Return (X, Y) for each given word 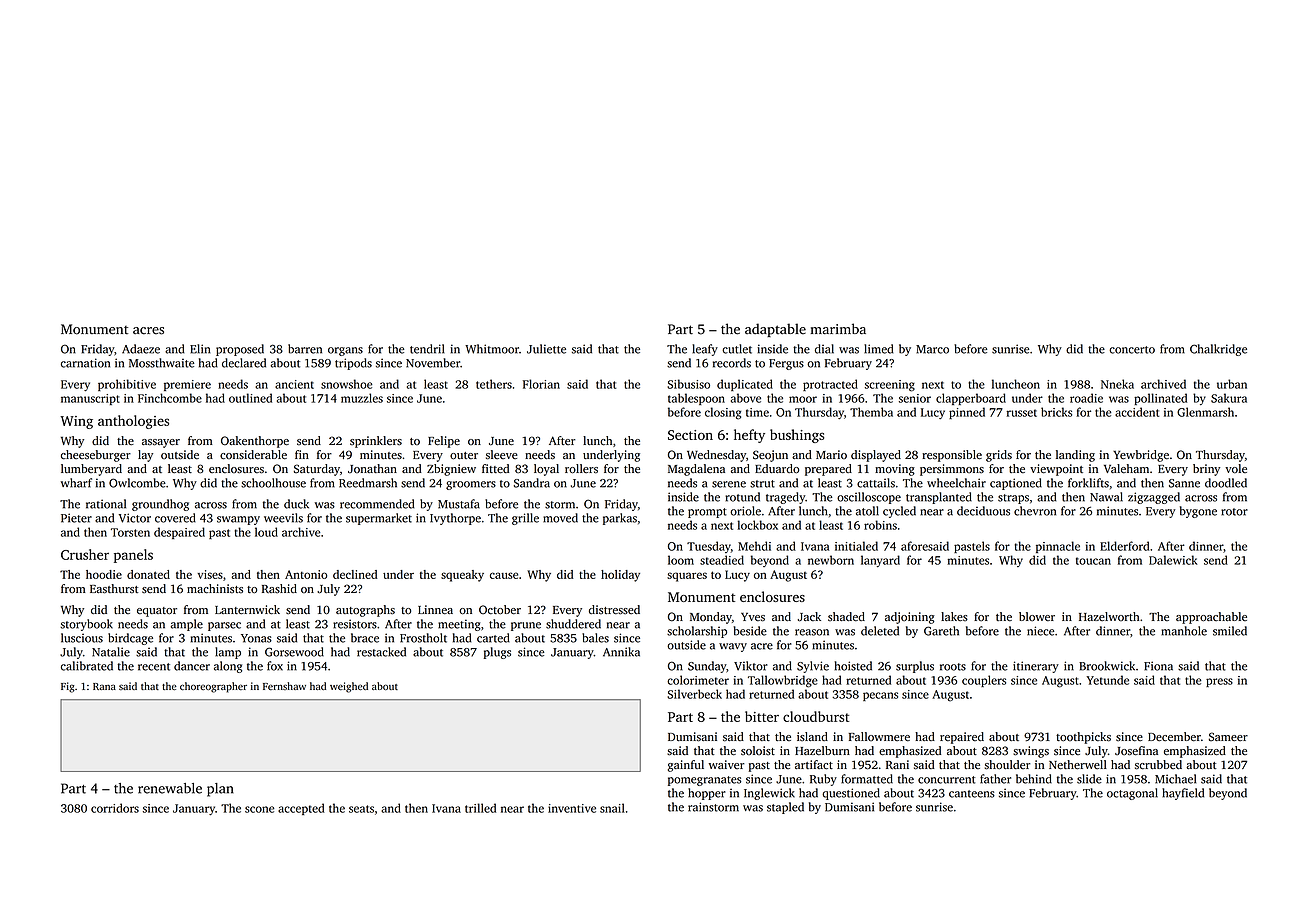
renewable (170, 788)
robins (880, 525)
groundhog (160, 505)
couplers (984, 681)
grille (525, 519)
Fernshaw (284, 686)
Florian (541, 384)
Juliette (546, 349)
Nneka (1117, 384)
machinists (215, 589)
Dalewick (1173, 560)
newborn (831, 560)
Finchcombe (170, 398)
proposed (240, 350)
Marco (932, 349)
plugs (497, 653)
